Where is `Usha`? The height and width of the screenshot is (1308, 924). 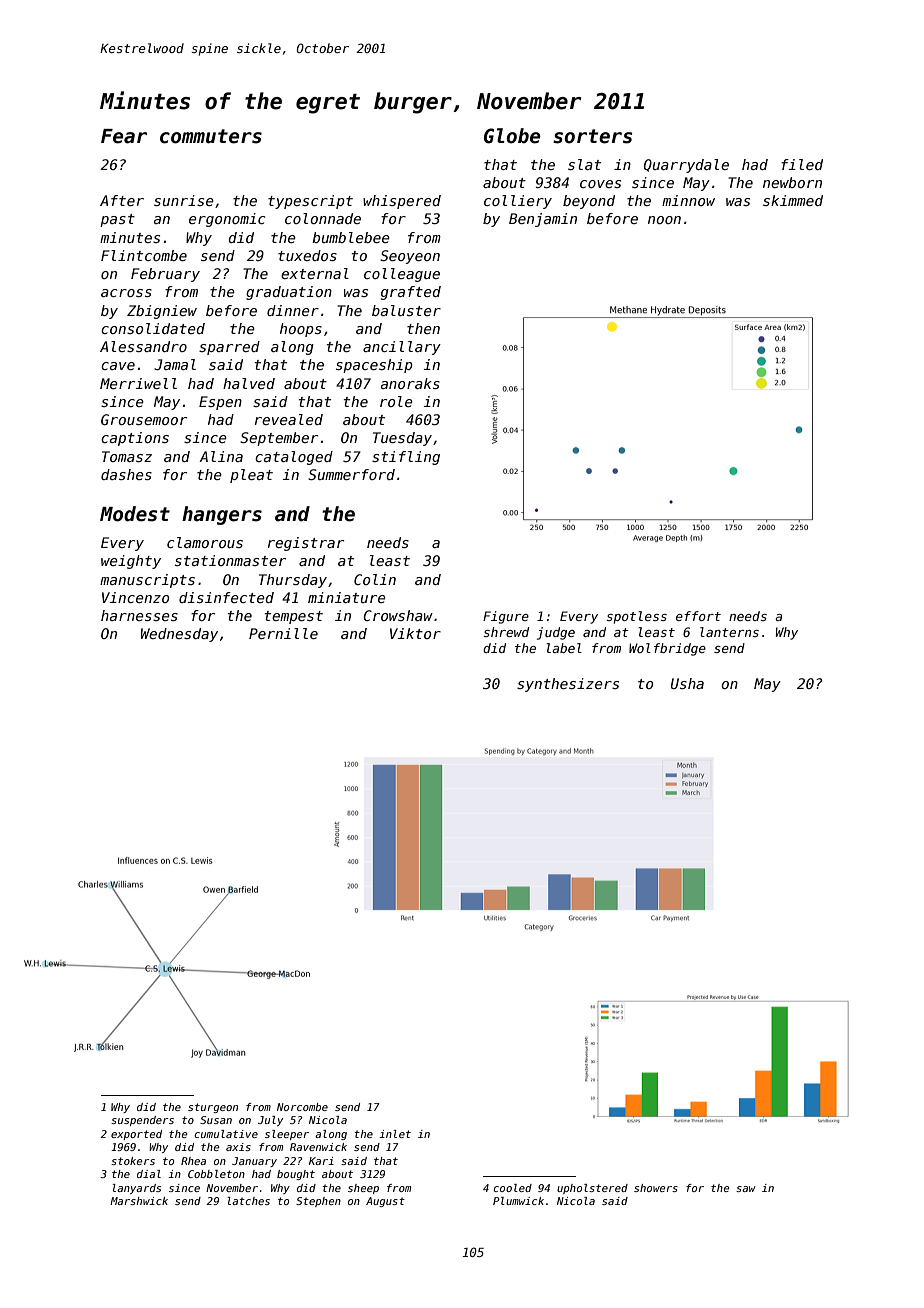
Usha is located at coordinates (687, 683).
